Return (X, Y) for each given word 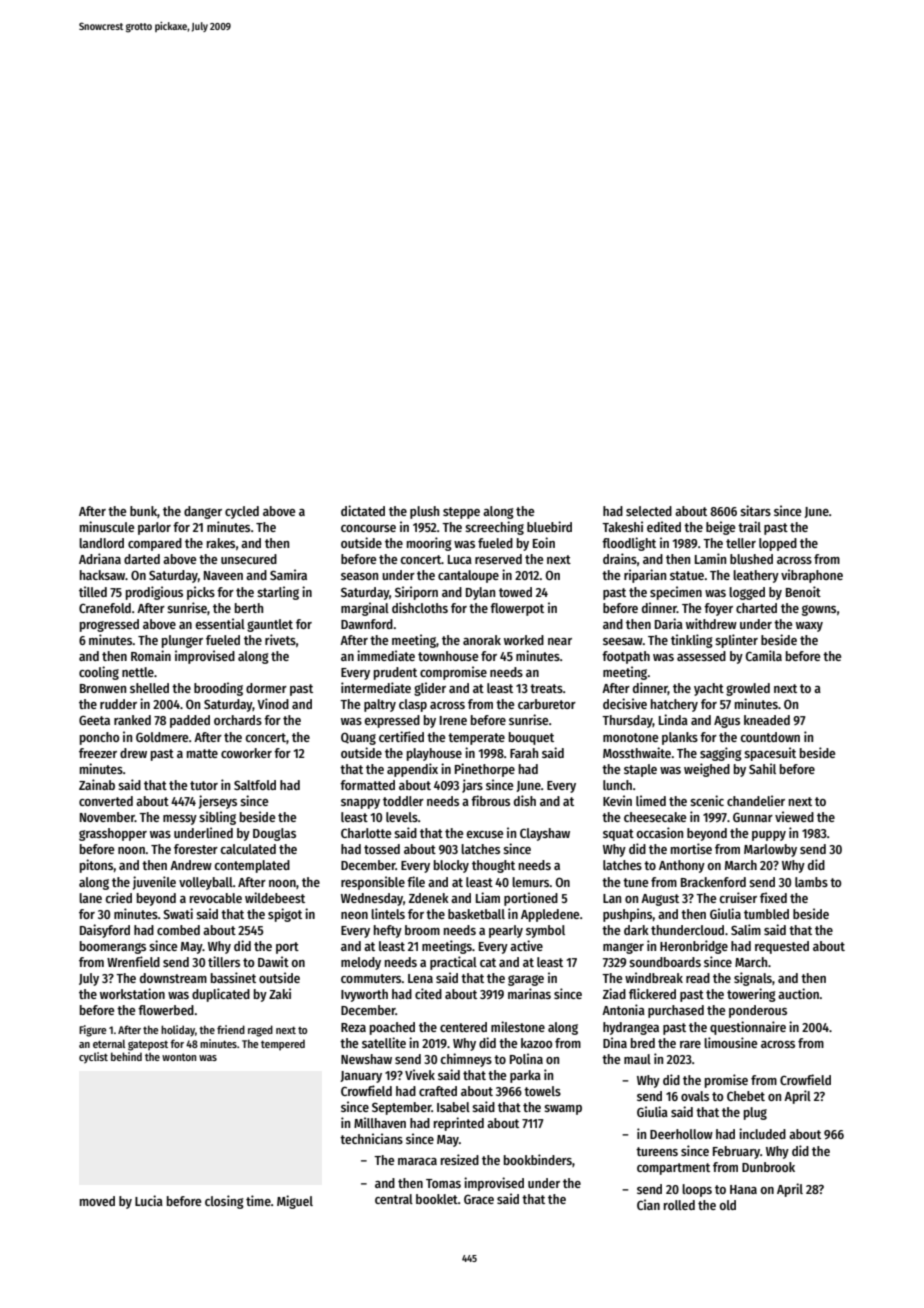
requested (782, 947)
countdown (770, 737)
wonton (179, 1057)
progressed (109, 625)
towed (515, 592)
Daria (669, 623)
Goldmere (162, 737)
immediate (386, 655)
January (361, 1077)
